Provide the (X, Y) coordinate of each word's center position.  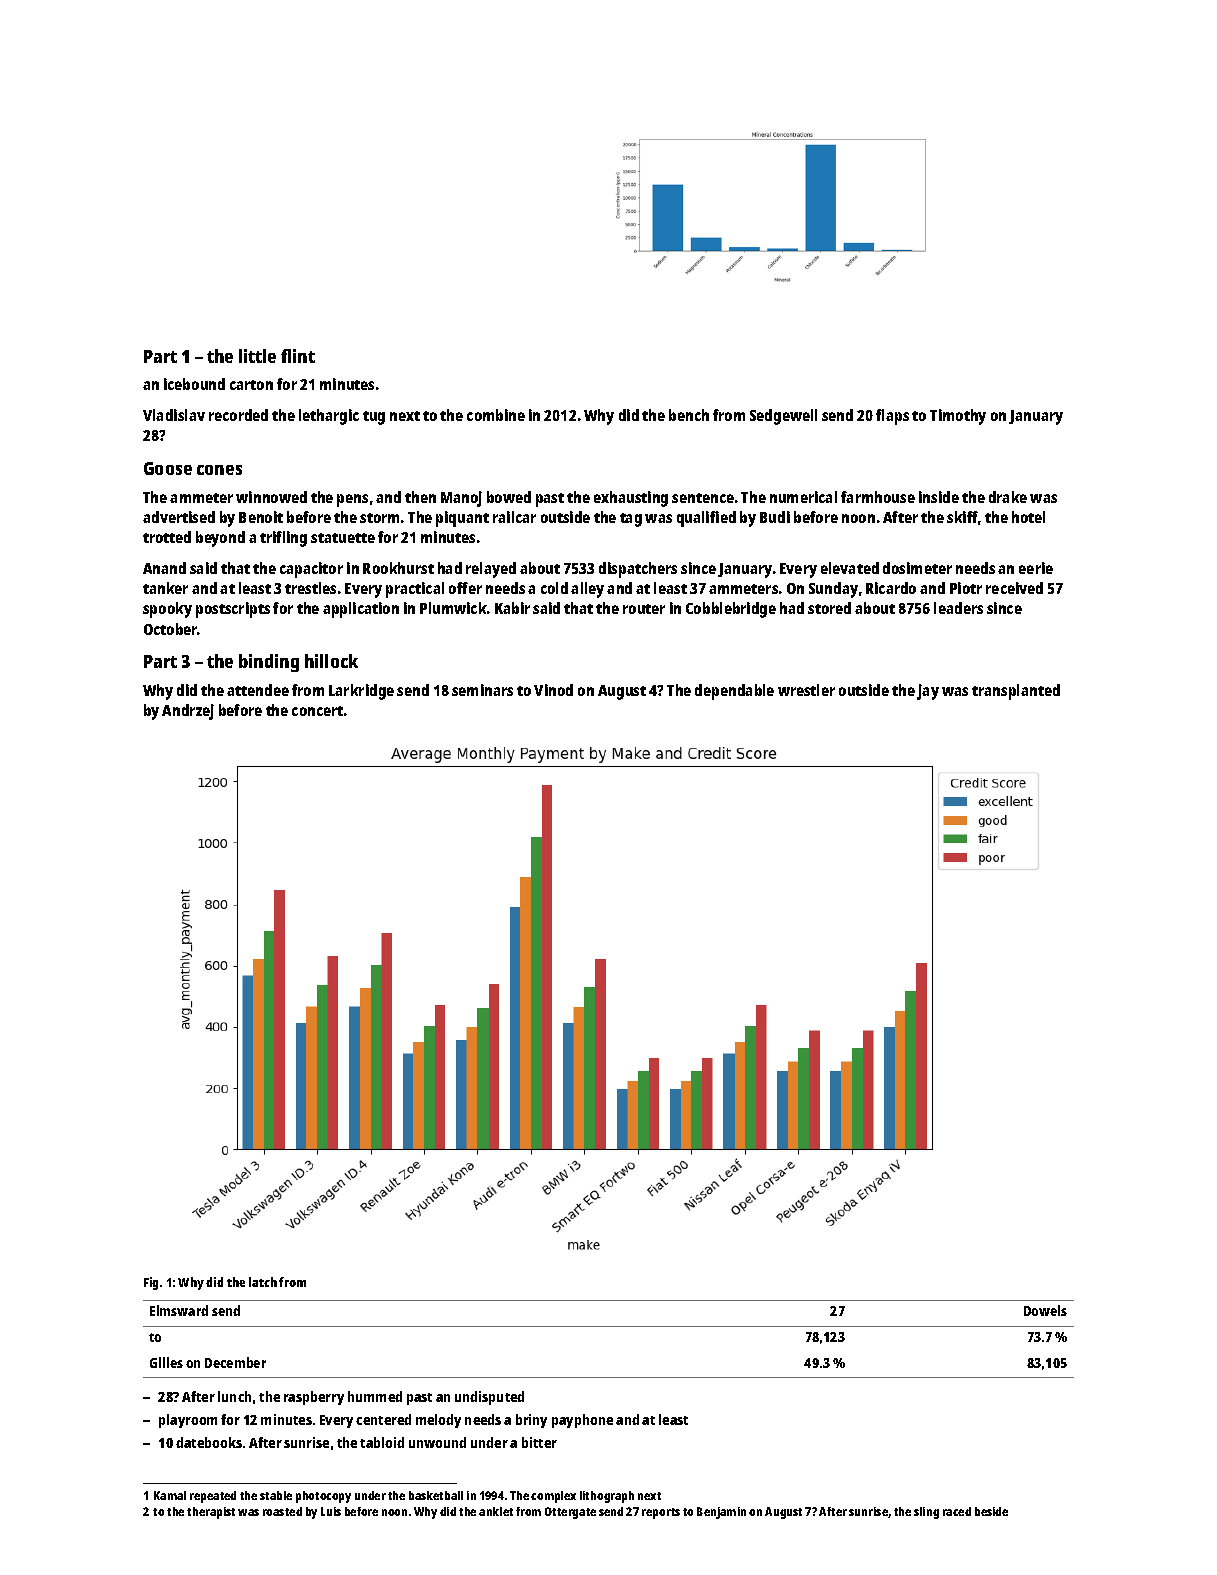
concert (317, 711)
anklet (496, 1511)
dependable (734, 692)
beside (991, 1511)
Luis (331, 1511)
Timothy (958, 417)
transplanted (1016, 692)
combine (496, 415)
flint (298, 356)
